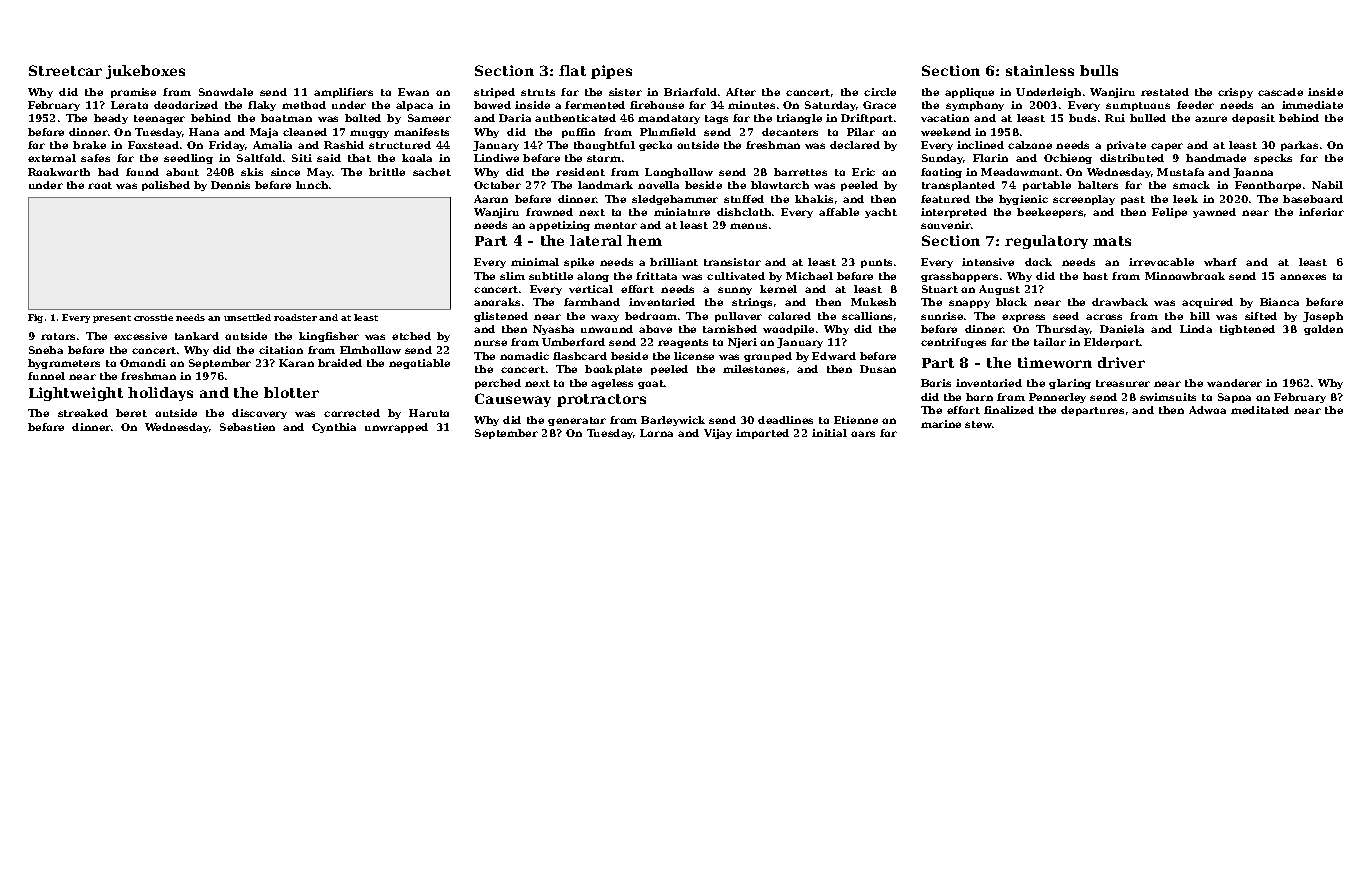 Image resolution: width=1372 pixels, height=887 pixels. I want to click on present, so click(112, 319).
